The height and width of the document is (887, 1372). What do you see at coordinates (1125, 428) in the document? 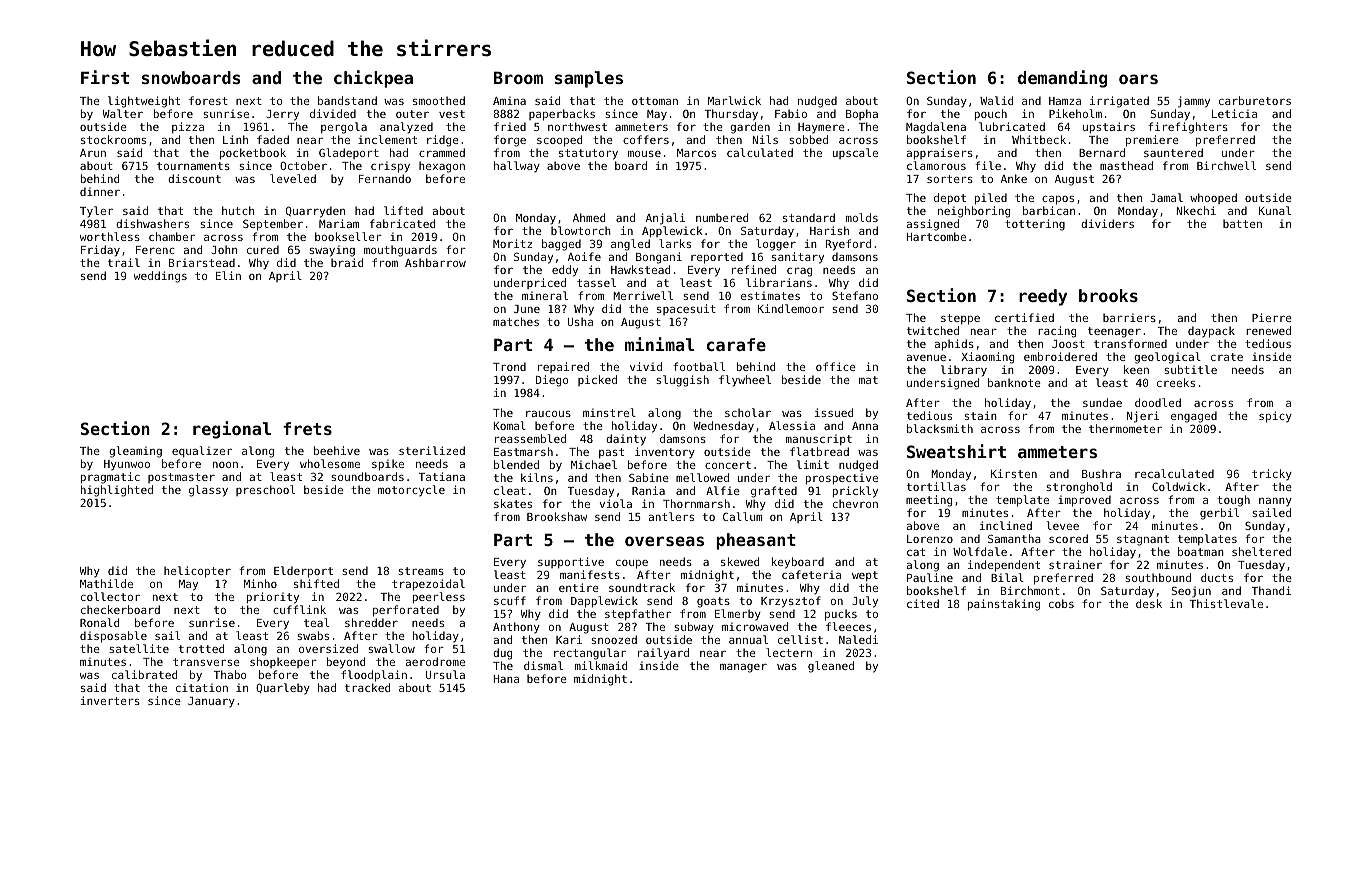
I see `thermometer` at bounding box center [1125, 428].
